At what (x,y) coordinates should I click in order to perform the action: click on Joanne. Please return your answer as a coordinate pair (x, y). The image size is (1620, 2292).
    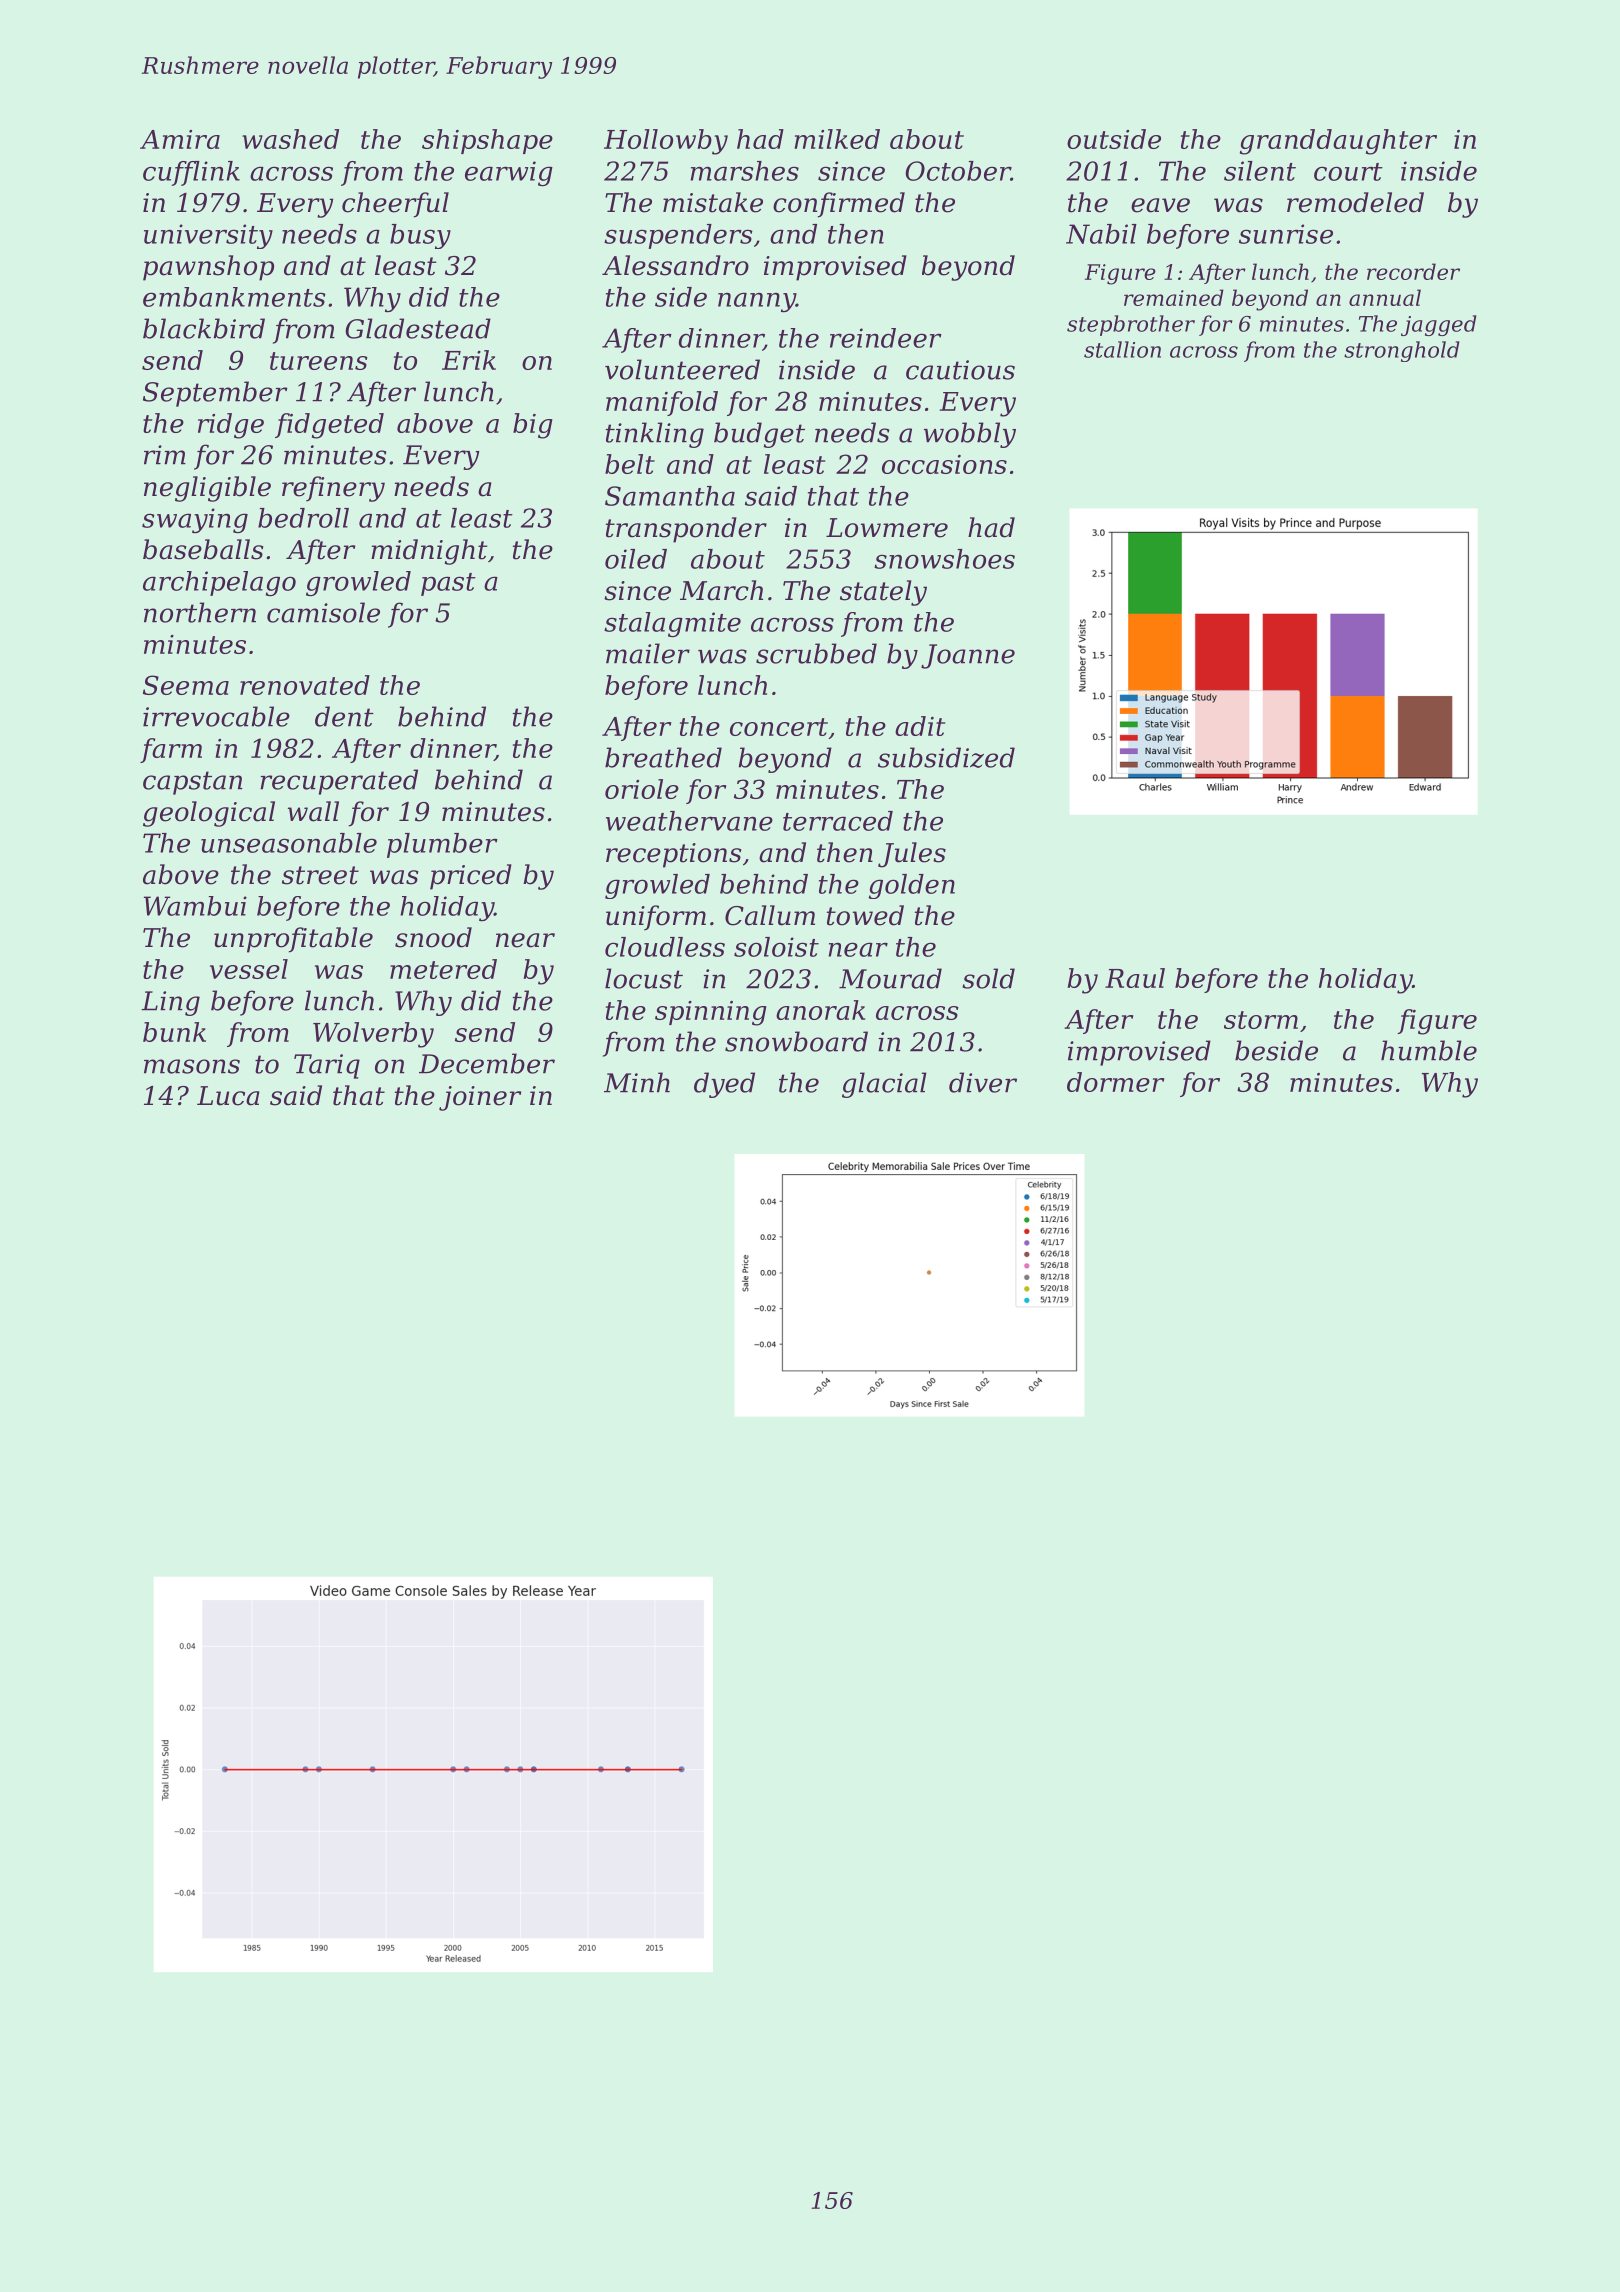
    Looking at the image, I should click on (968, 656).
